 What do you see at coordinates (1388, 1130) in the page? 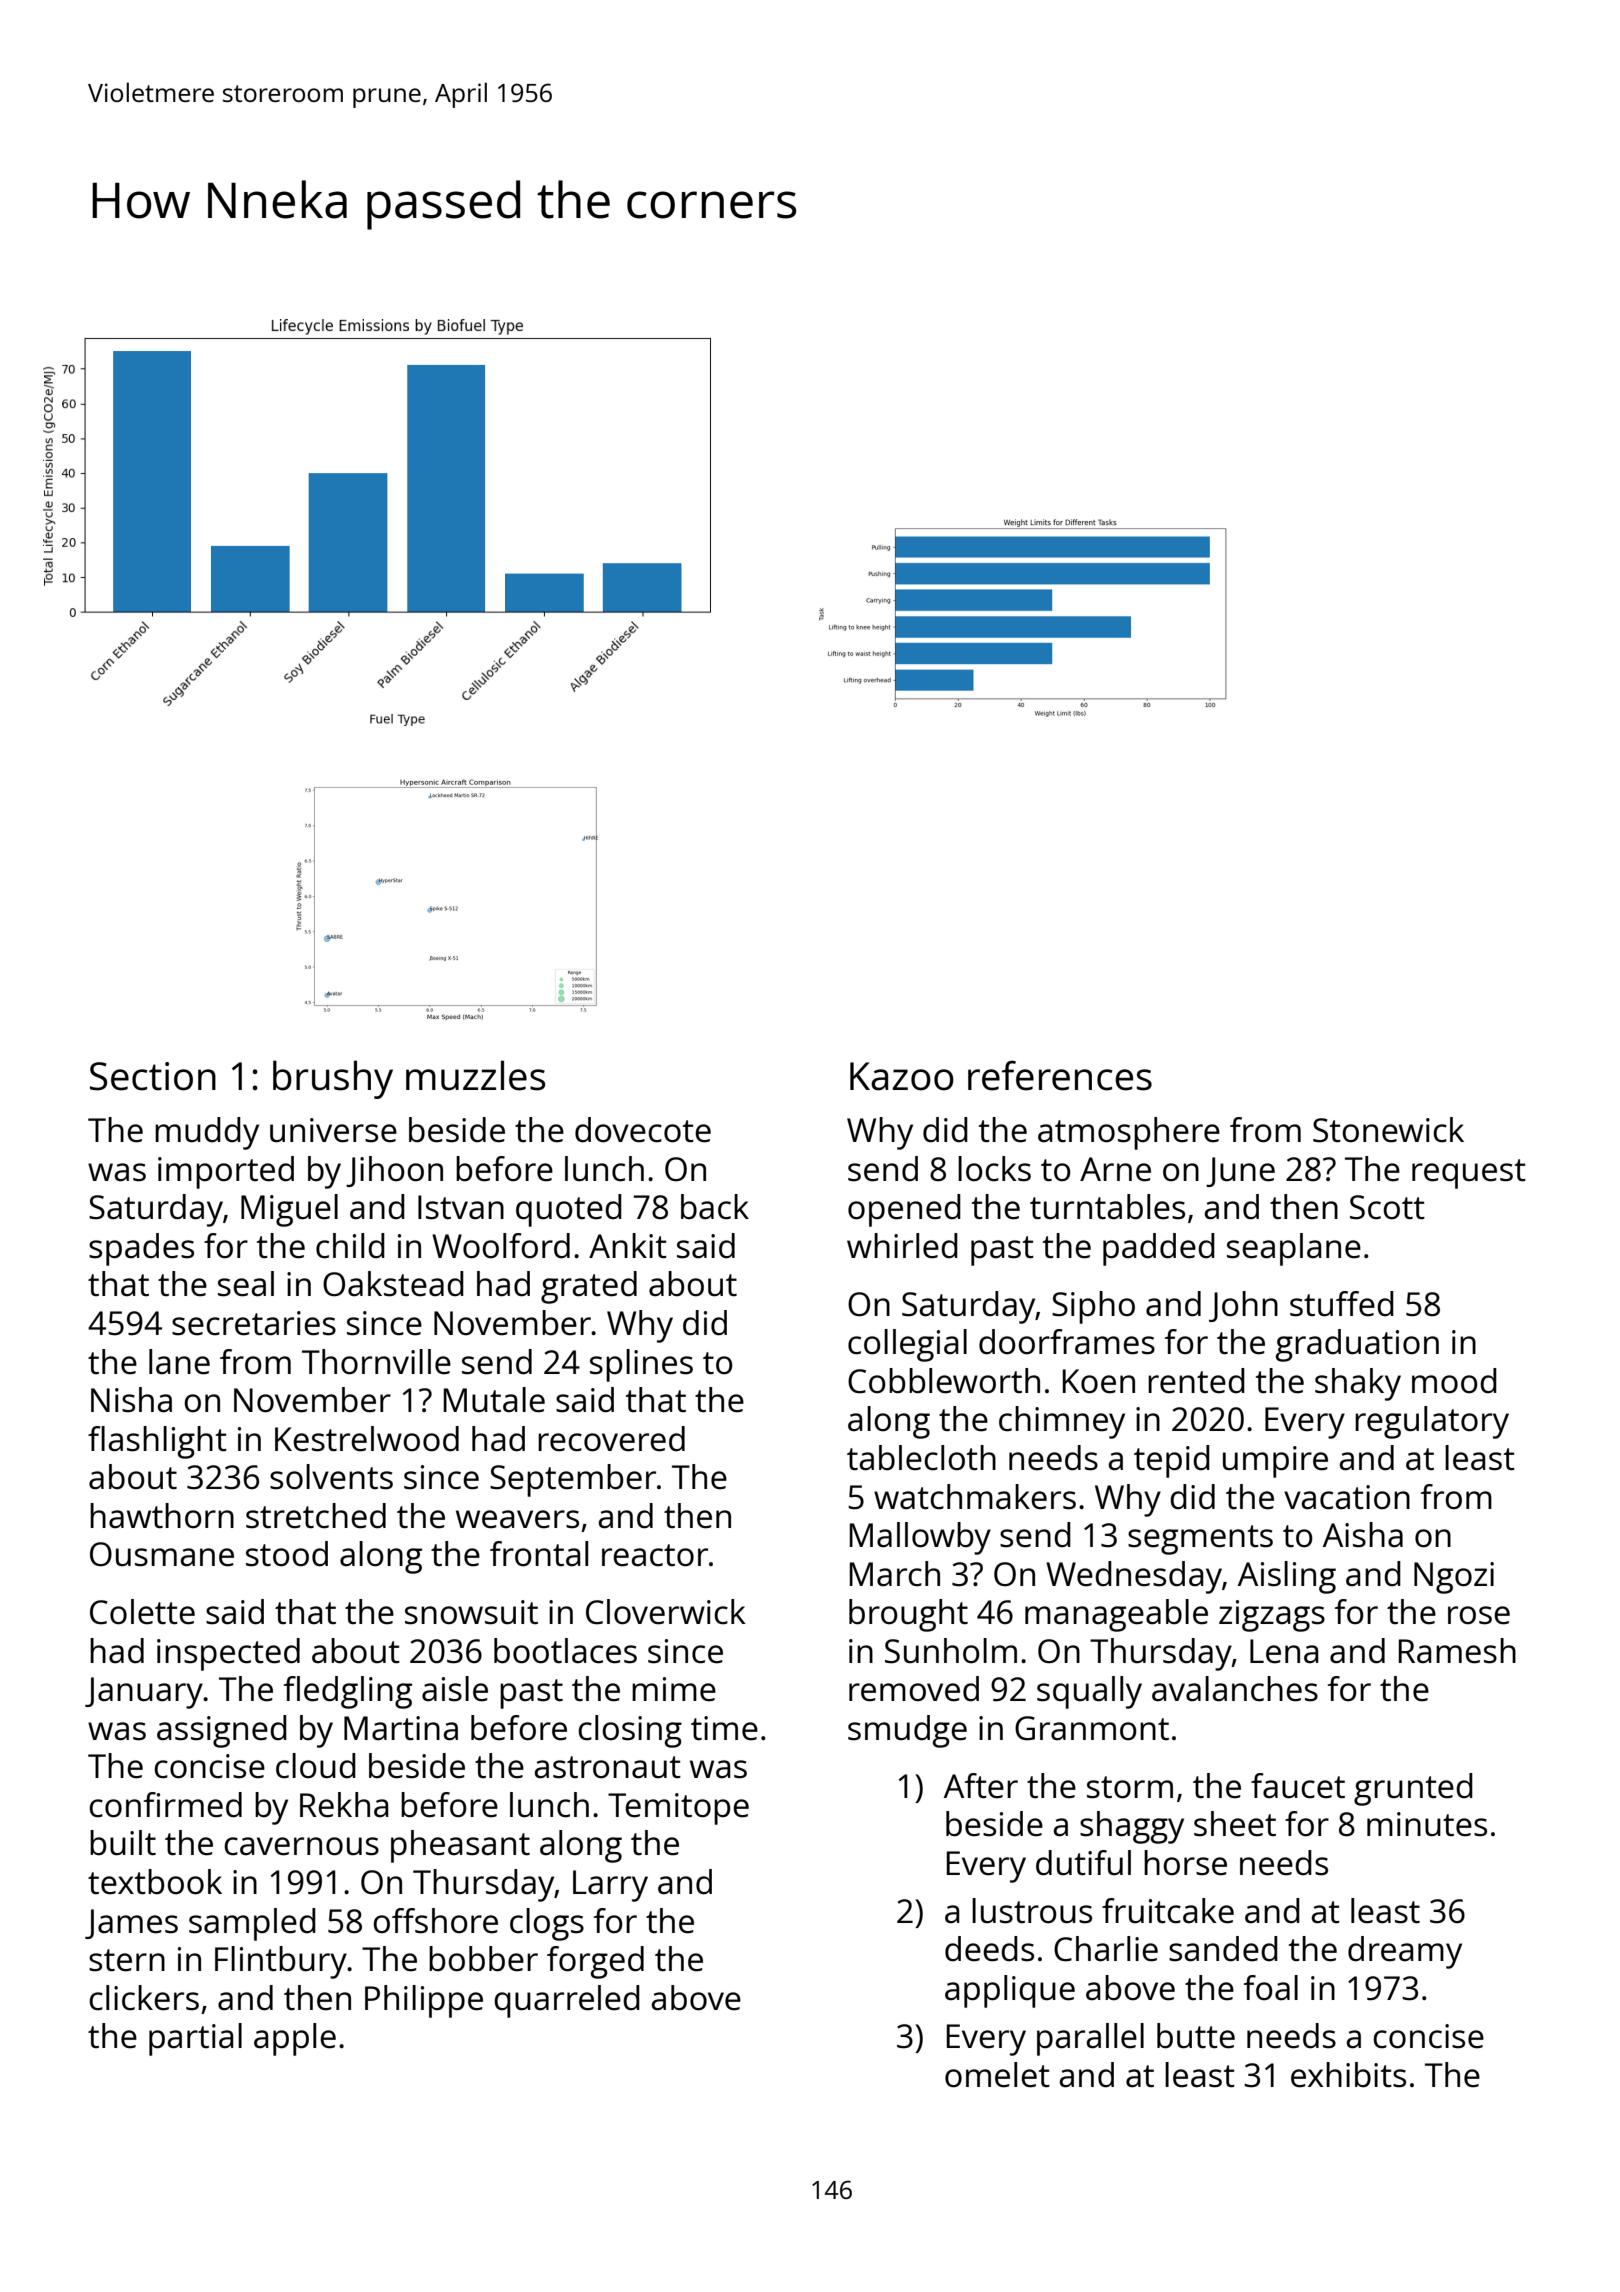
I see `Stonewick` at bounding box center [1388, 1130].
